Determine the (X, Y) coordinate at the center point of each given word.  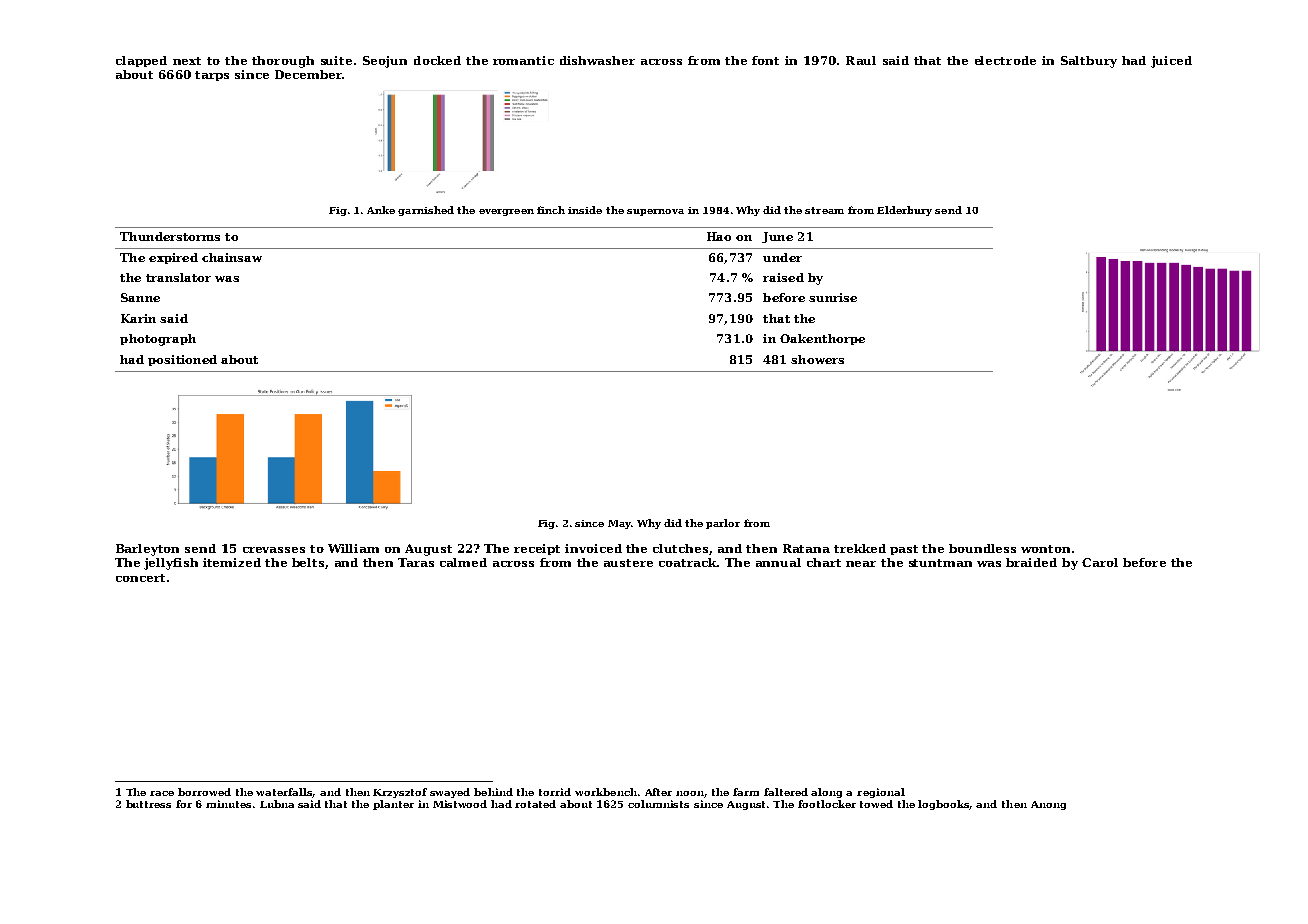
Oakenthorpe (822, 339)
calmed (463, 562)
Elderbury (904, 211)
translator (178, 277)
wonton (1045, 549)
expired (173, 258)
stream (824, 210)
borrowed (204, 792)
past (904, 550)
